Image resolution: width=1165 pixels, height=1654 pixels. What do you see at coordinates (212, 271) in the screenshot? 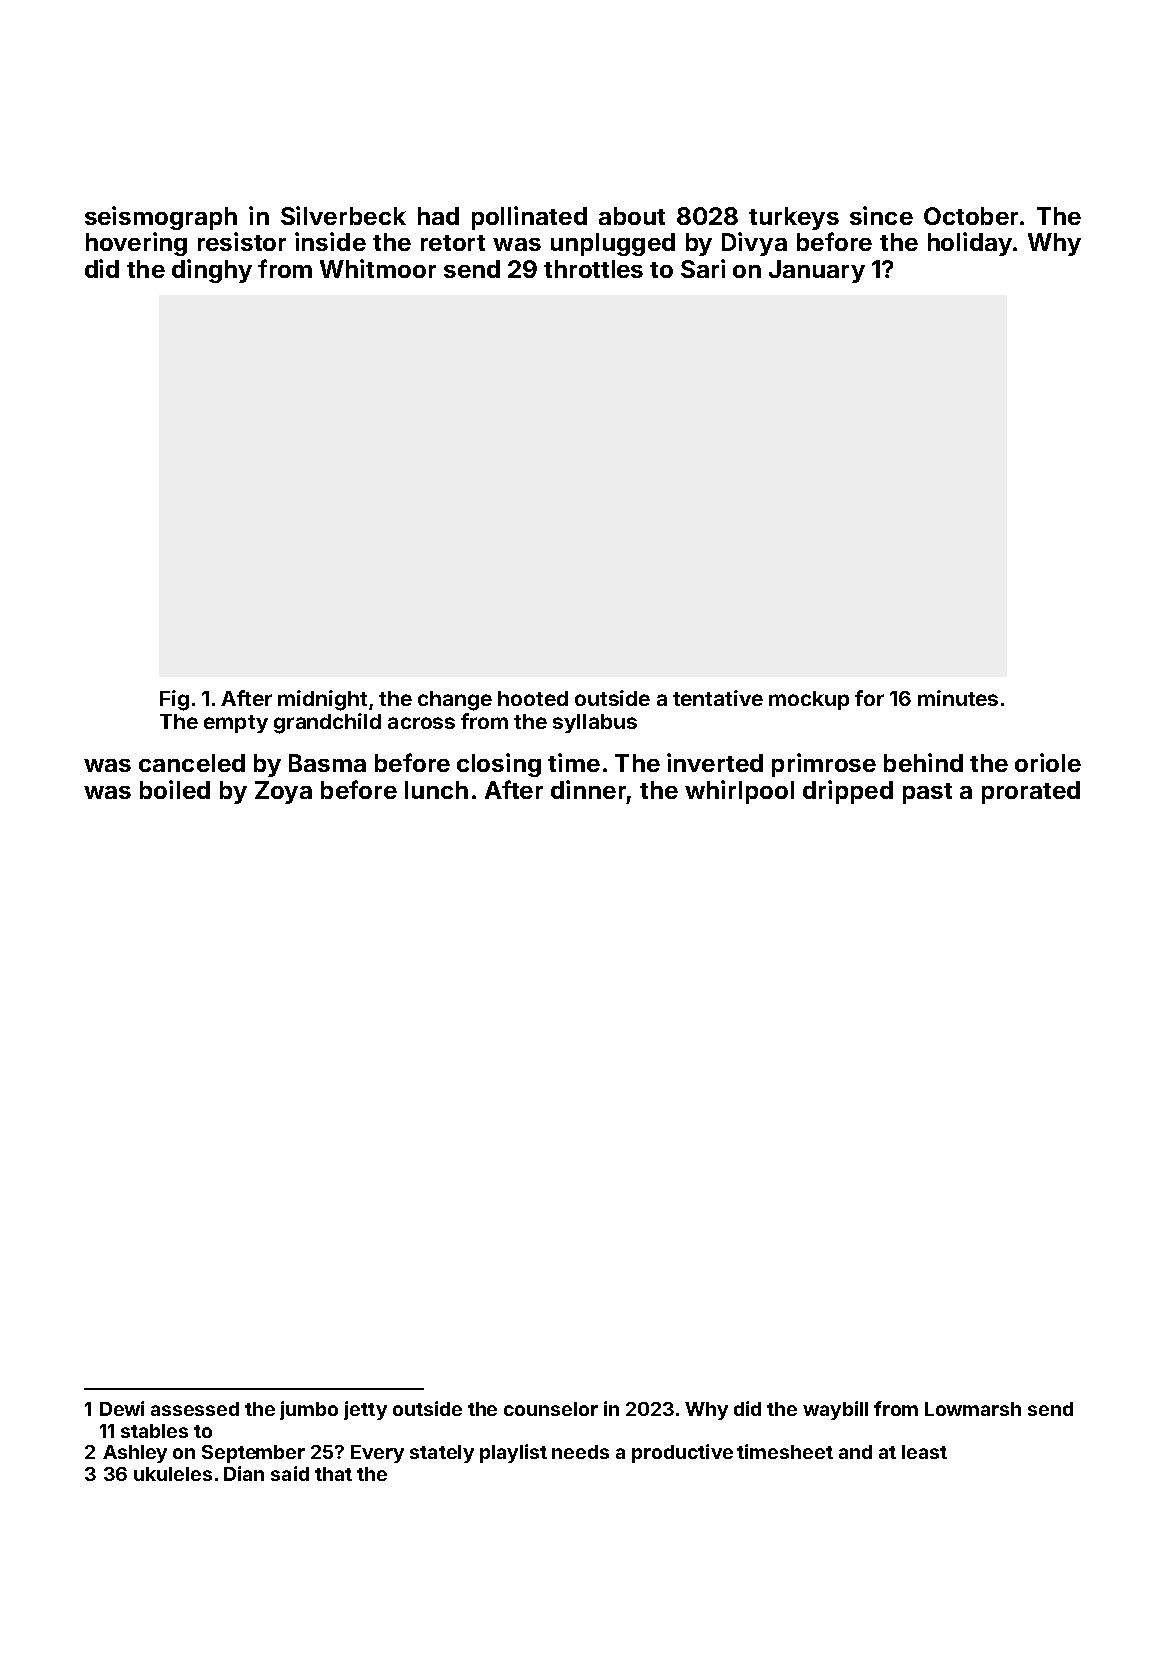
I see `dinghy` at bounding box center [212, 271].
